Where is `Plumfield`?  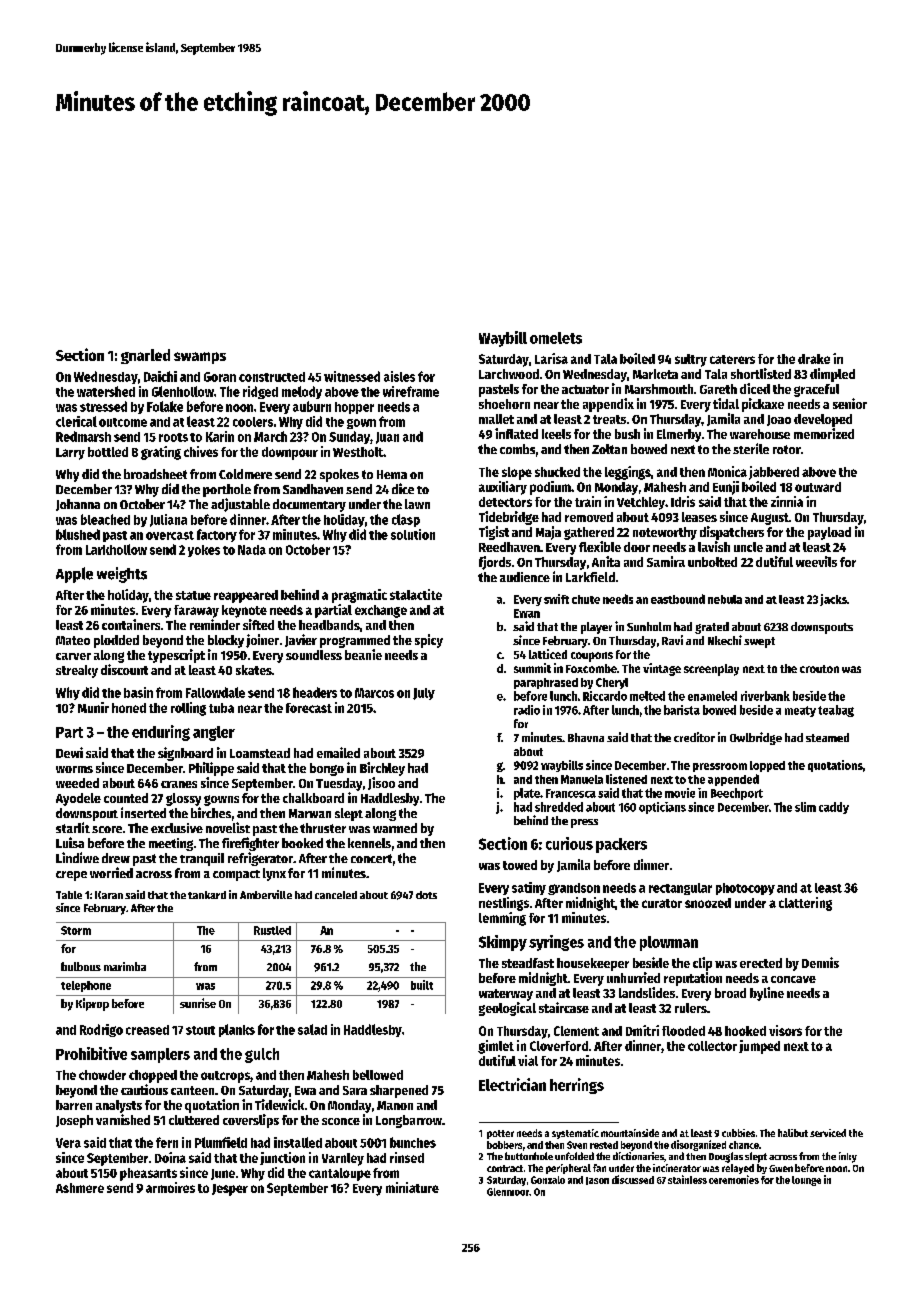 Plumfield is located at coordinates (221, 1142).
